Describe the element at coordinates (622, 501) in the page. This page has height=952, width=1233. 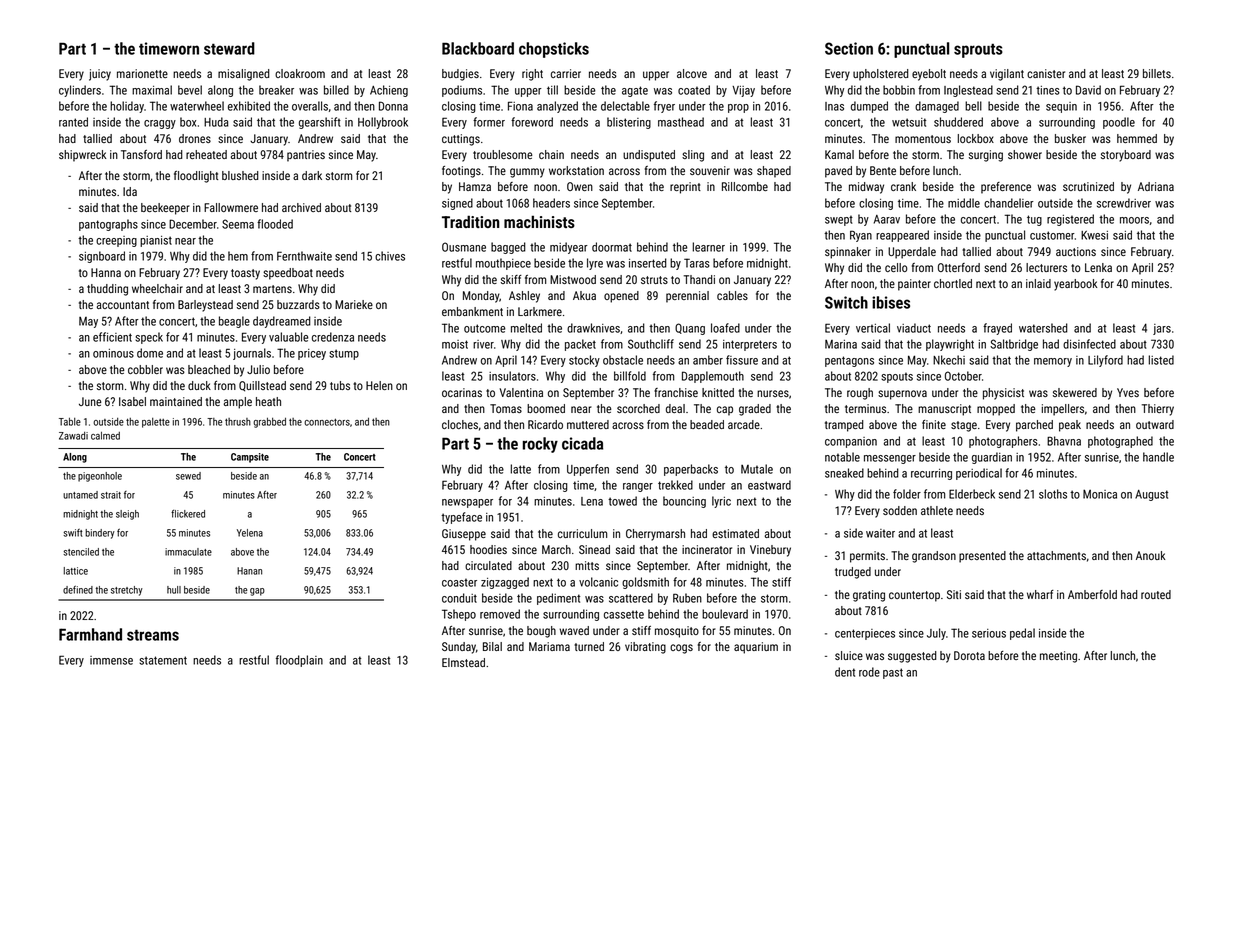
I see `towed` at that location.
